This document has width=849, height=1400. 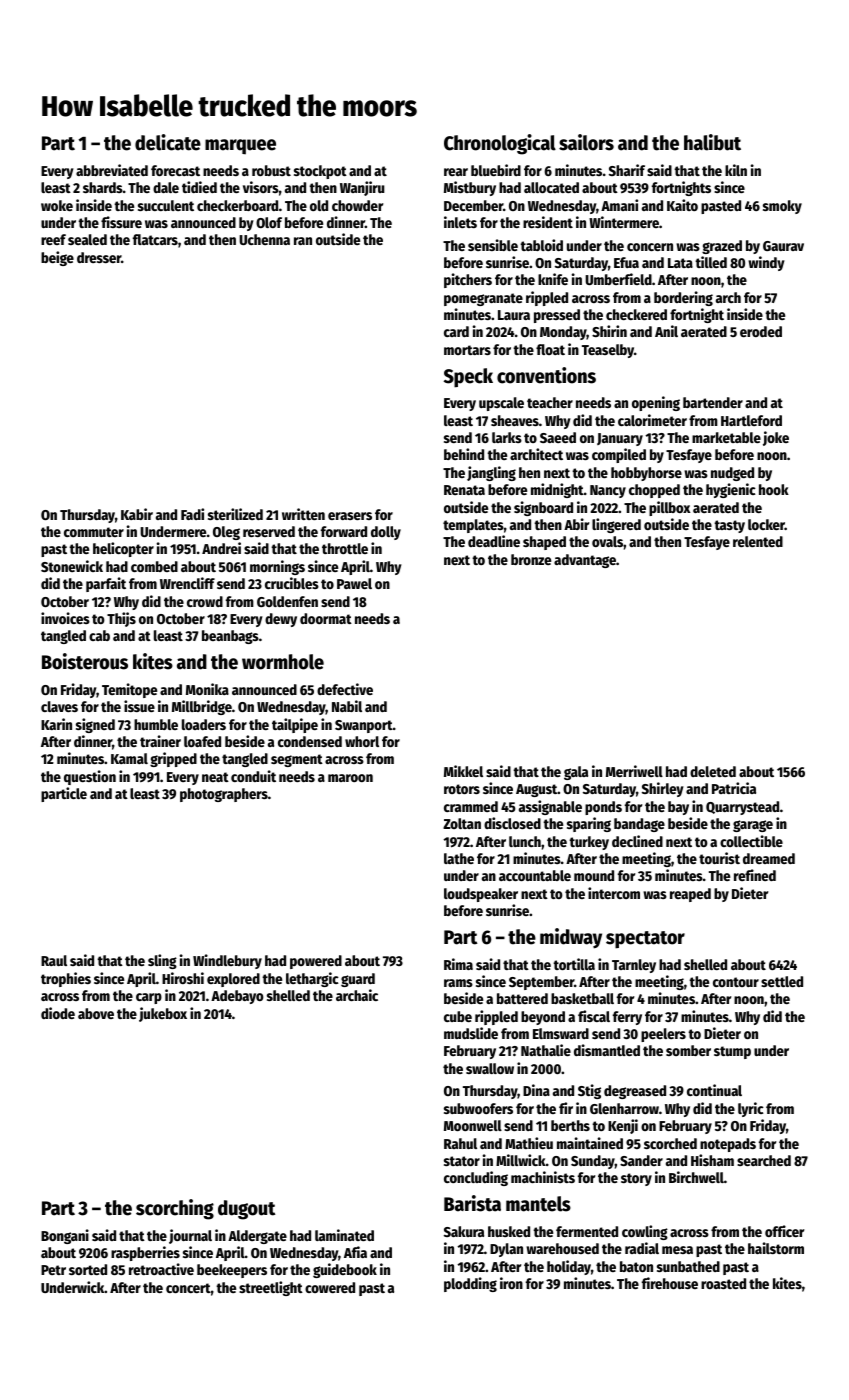 What do you see at coordinates (168, 142) in the document?
I see `delicate` at bounding box center [168, 142].
